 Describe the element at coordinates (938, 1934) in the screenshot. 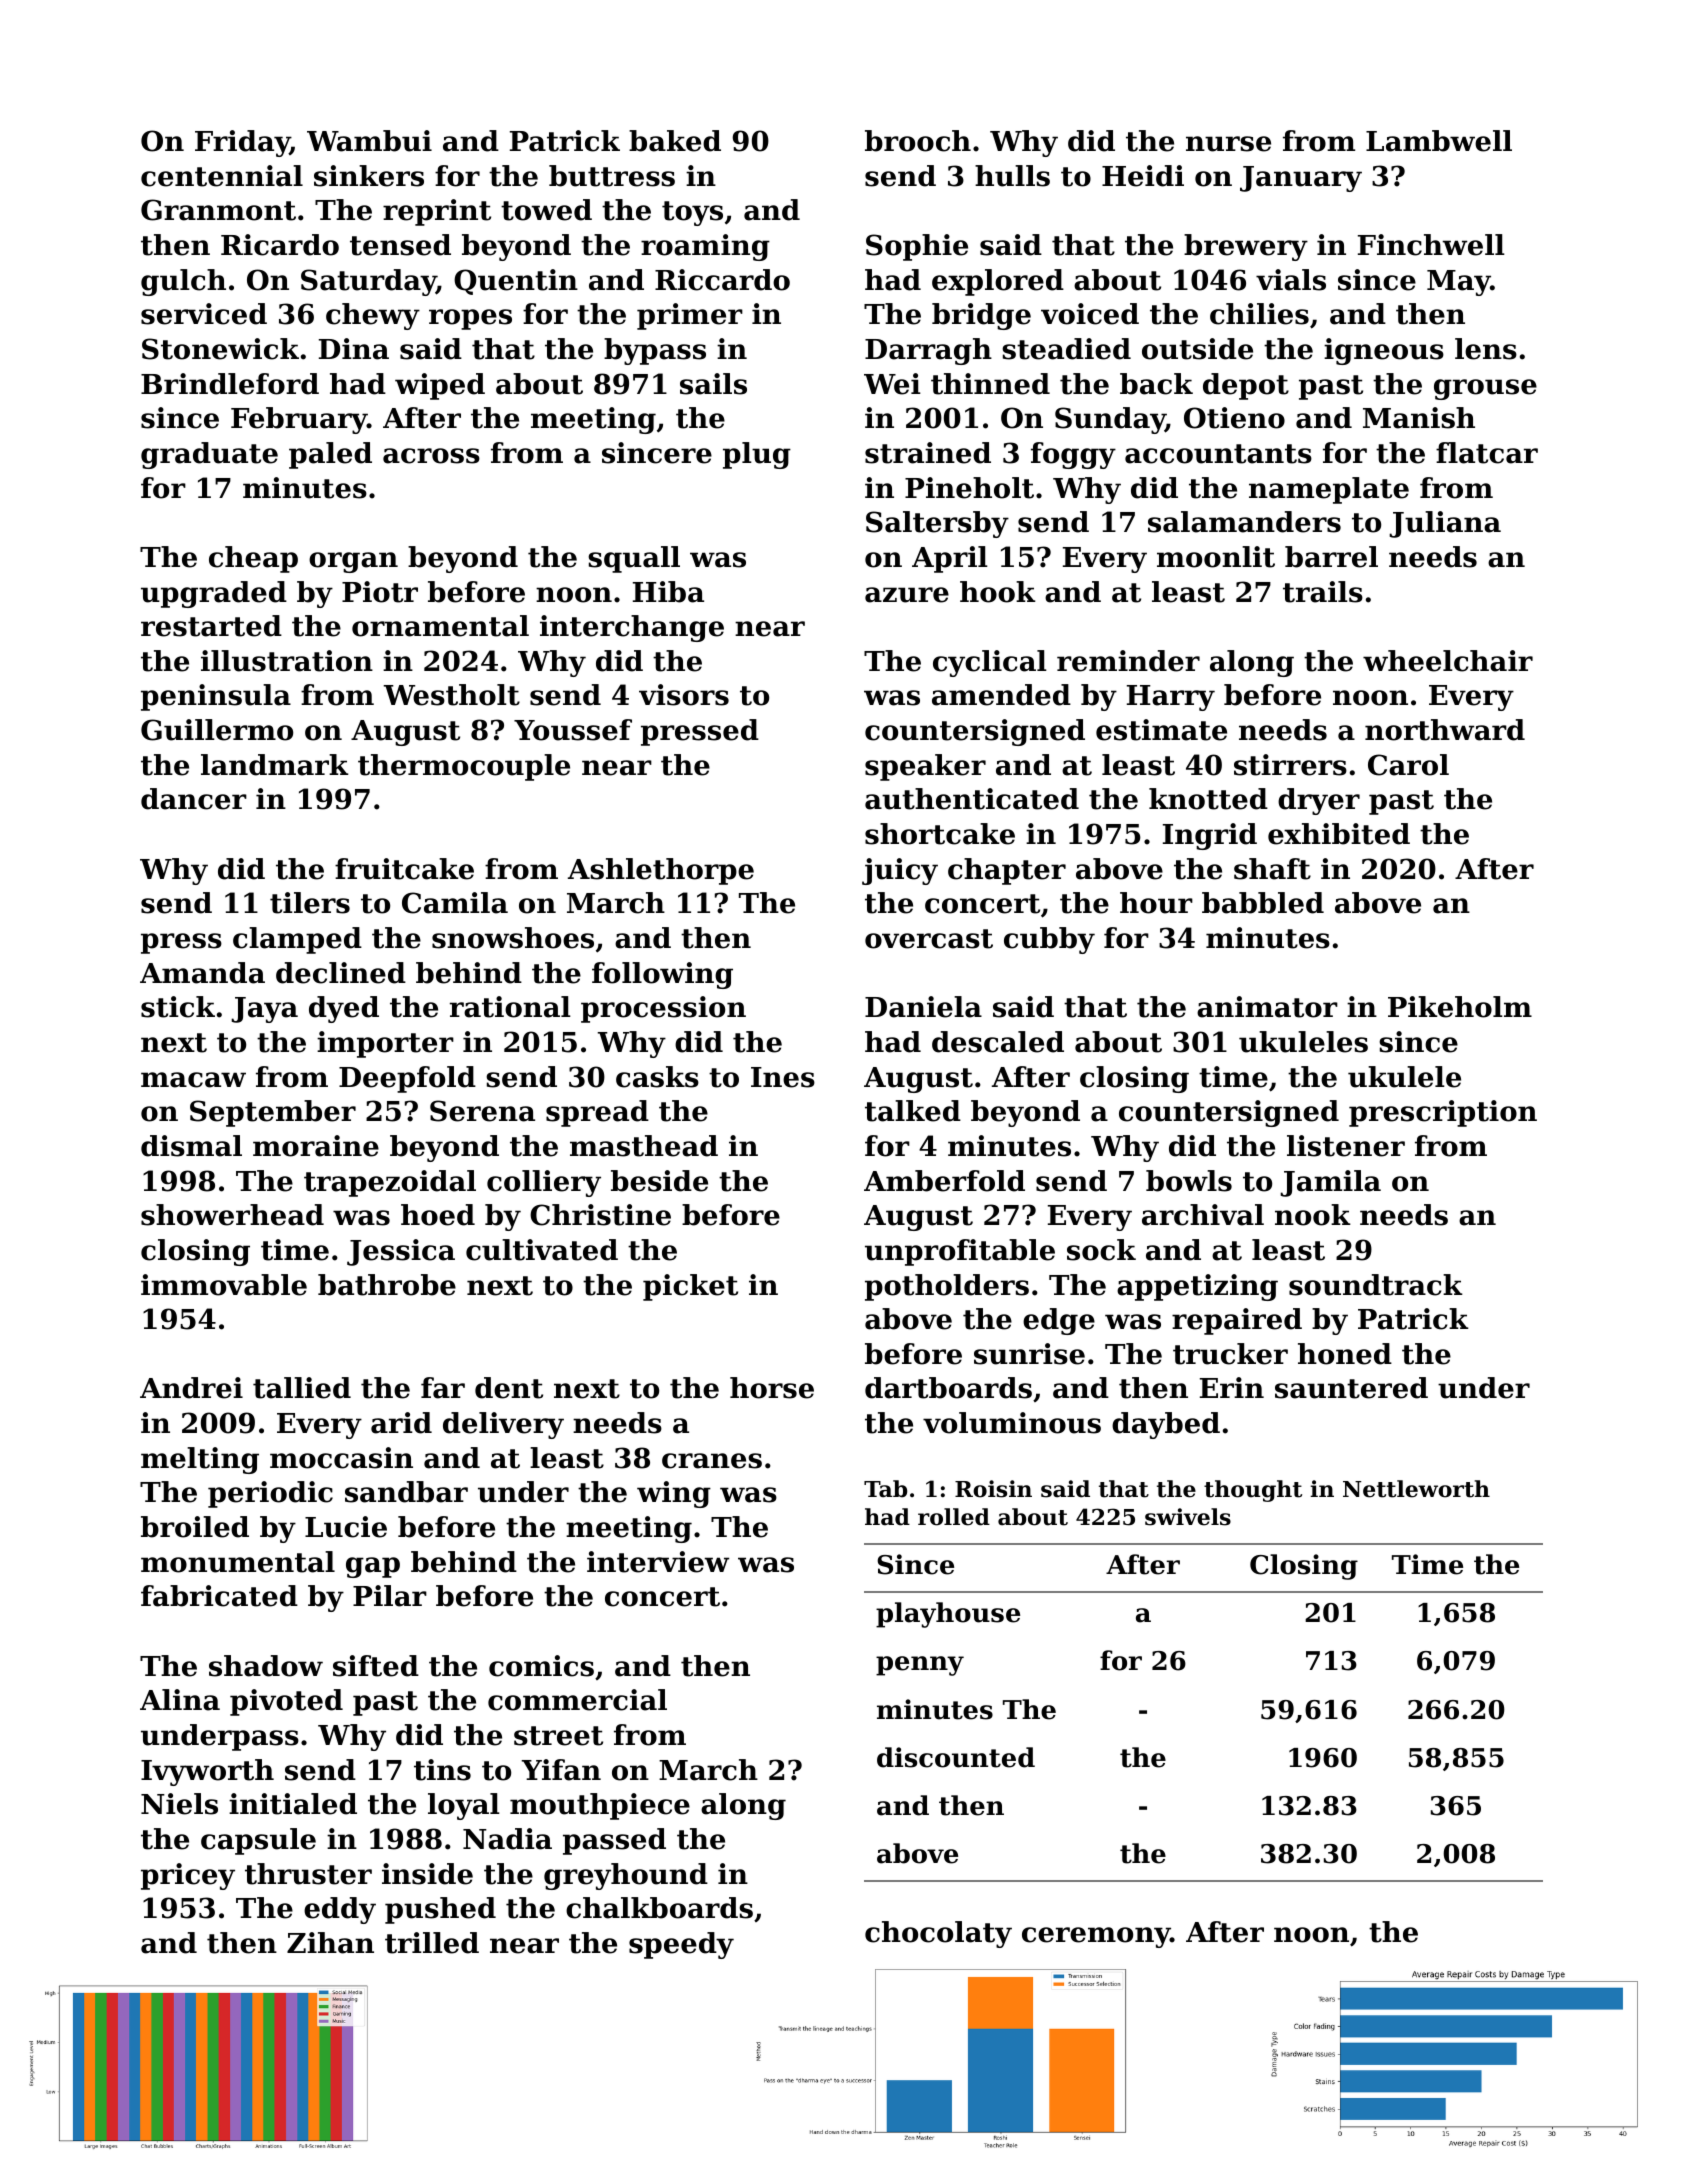

I see `chocolaty` at that location.
